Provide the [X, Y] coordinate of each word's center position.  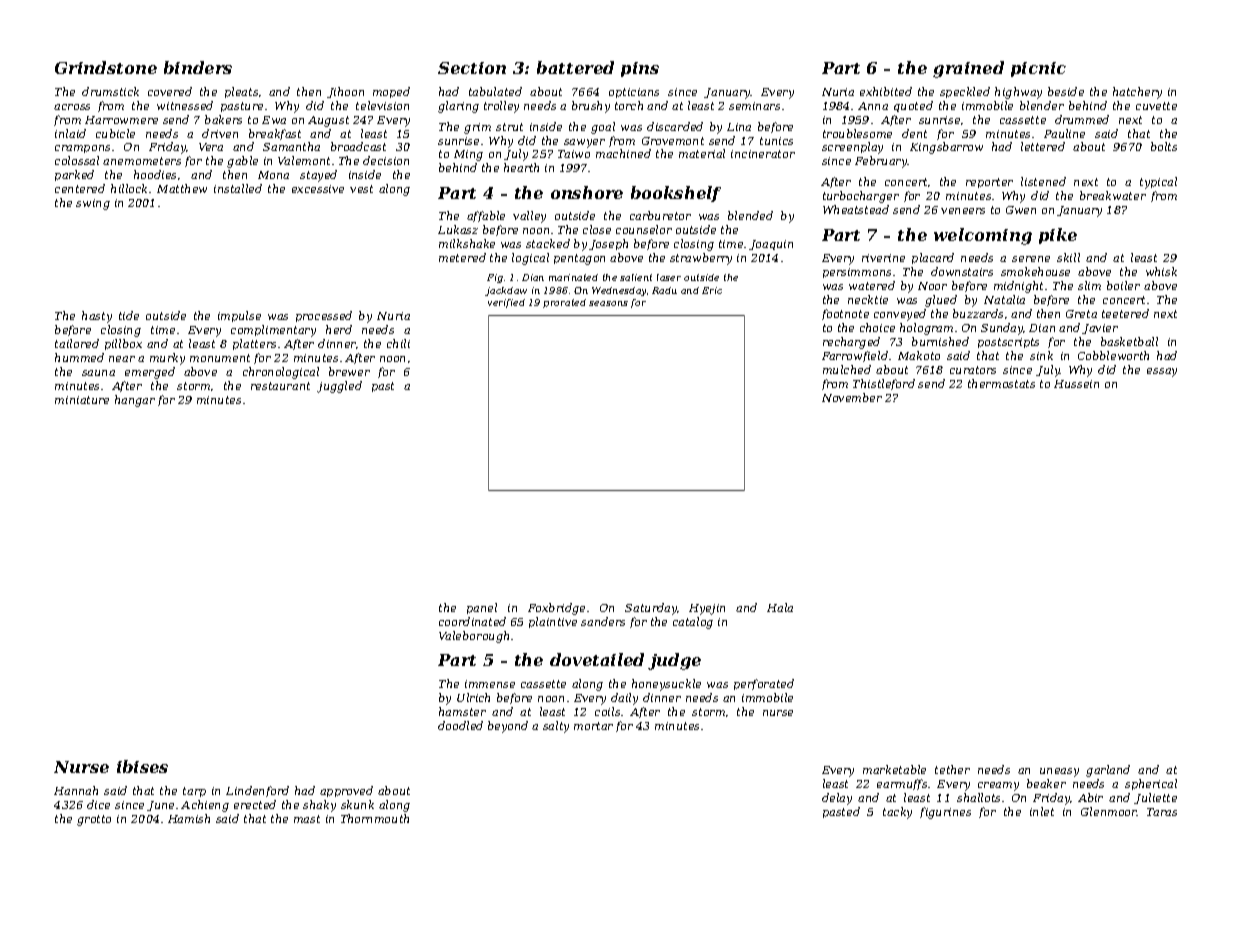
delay [837, 799]
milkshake [467, 243]
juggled [339, 387]
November [852, 397]
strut [509, 127]
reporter [989, 183]
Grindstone [106, 67]
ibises [142, 766]
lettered [1043, 146]
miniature [82, 400]
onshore [587, 192]
